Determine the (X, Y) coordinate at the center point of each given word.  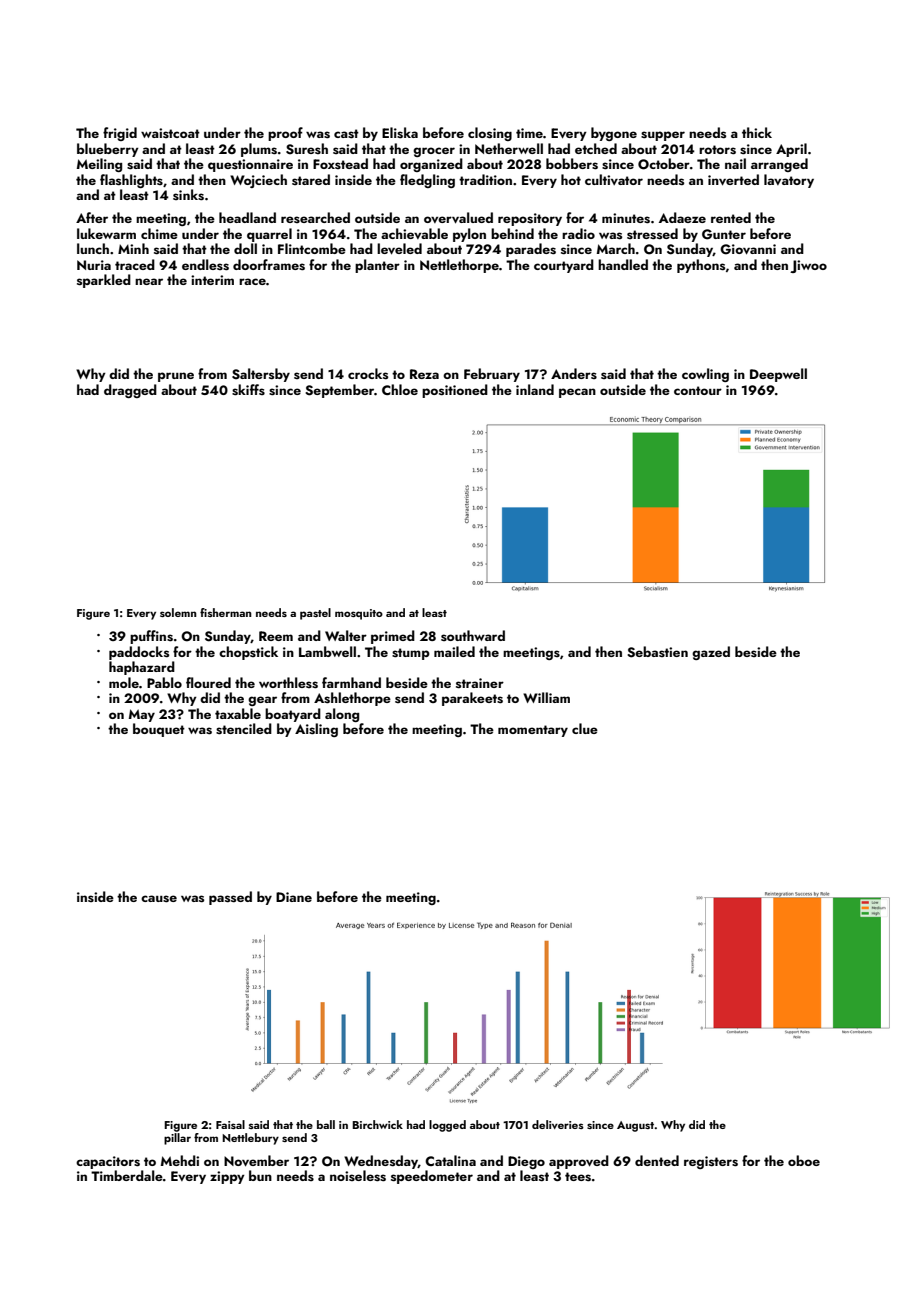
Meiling (99, 165)
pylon (469, 235)
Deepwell (778, 375)
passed (230, 898)
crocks (368, 373)
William (546, 697)
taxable (238, 713)
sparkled (104, 281)
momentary (533, 731)
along (342, 715)
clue (585, 728)
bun (260, 1175)
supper (663, 136)
